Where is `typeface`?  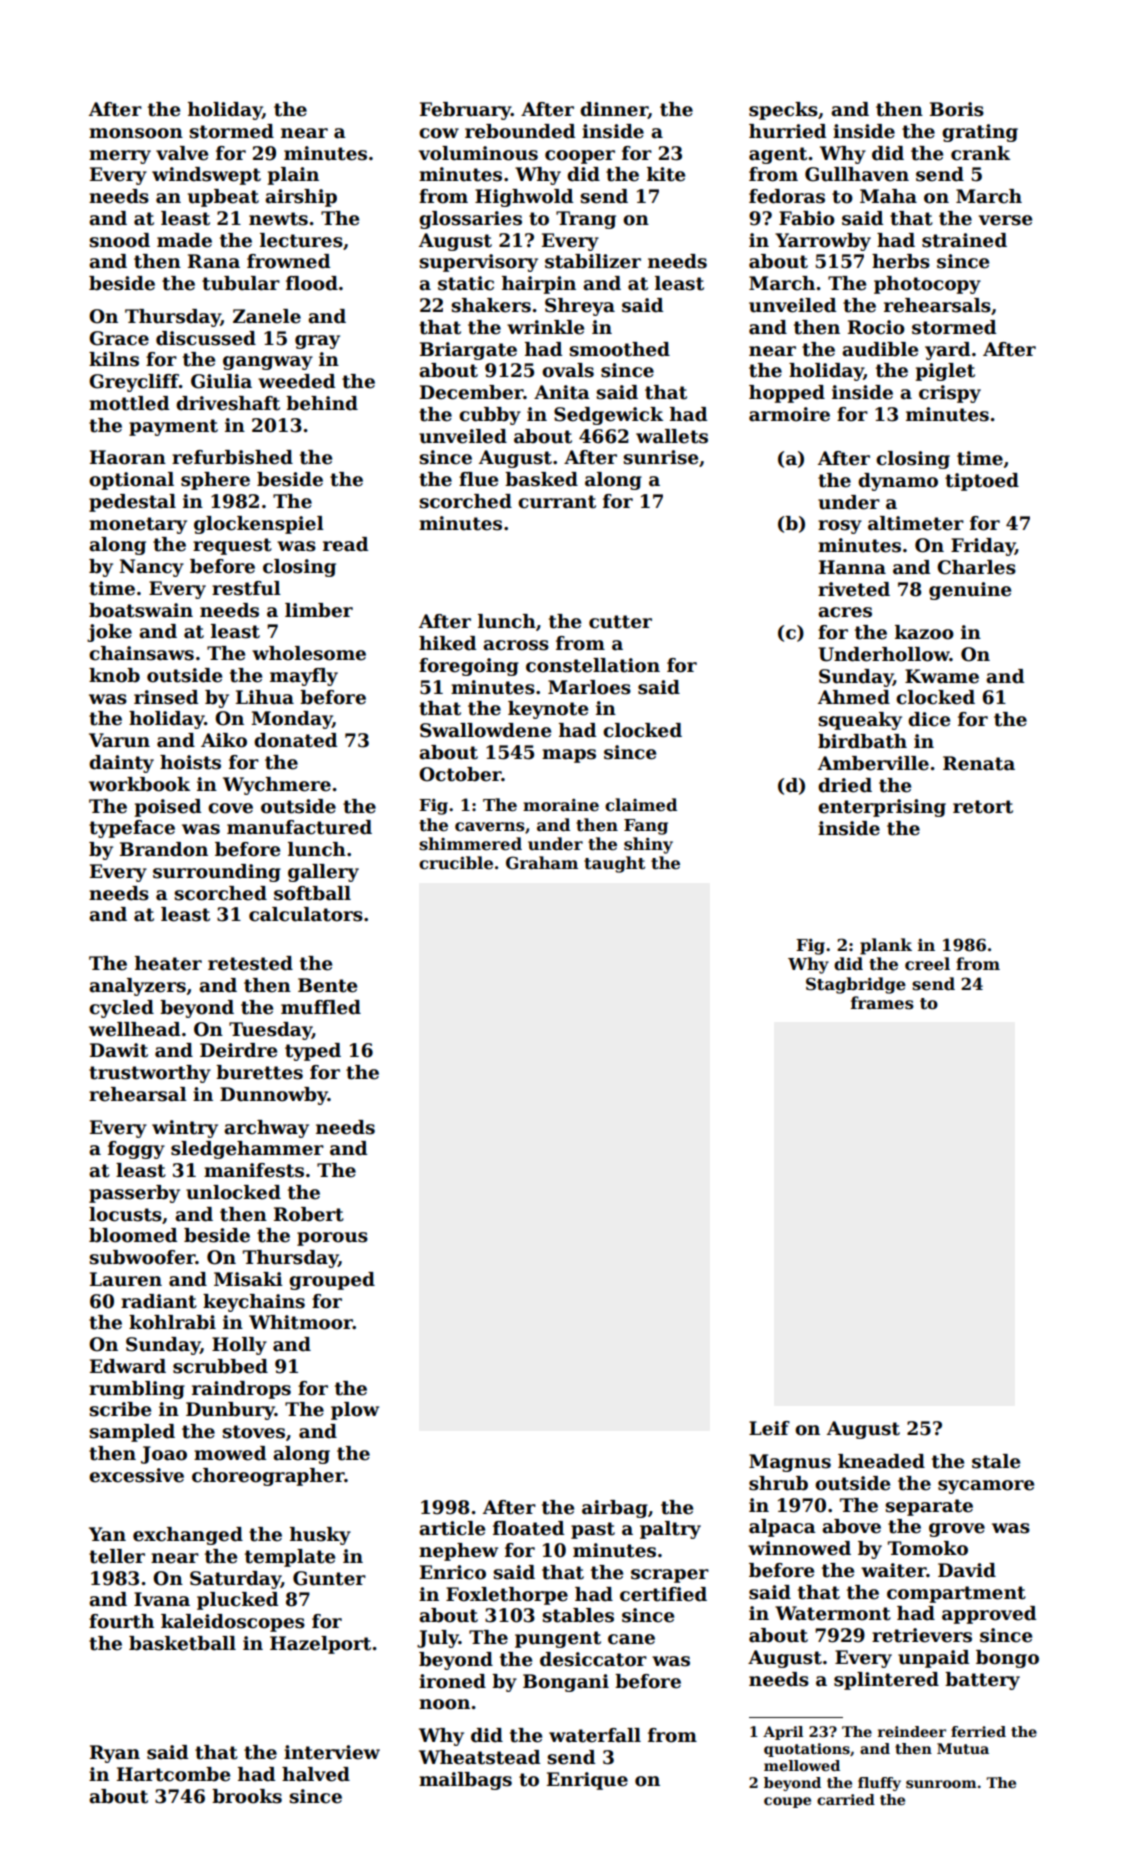
typeface is located at coordinates (132, 829).
